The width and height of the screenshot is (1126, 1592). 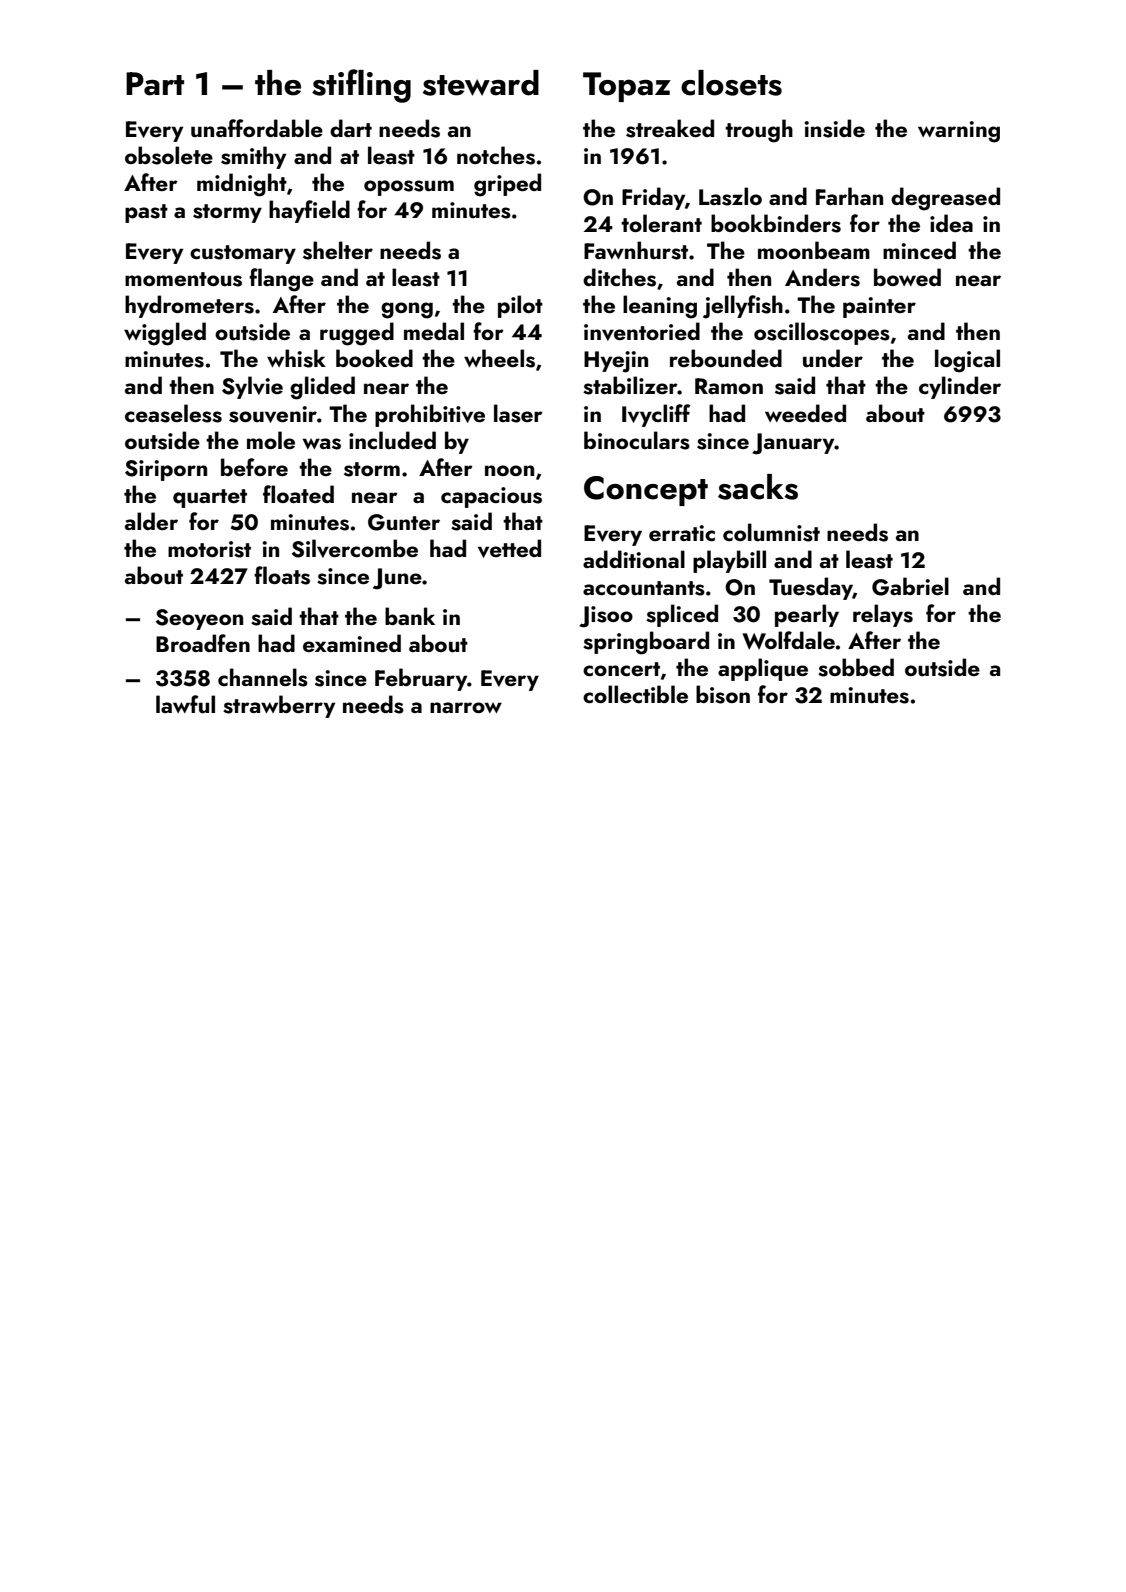 I want to click on laser, so click(x=518, y=413).
